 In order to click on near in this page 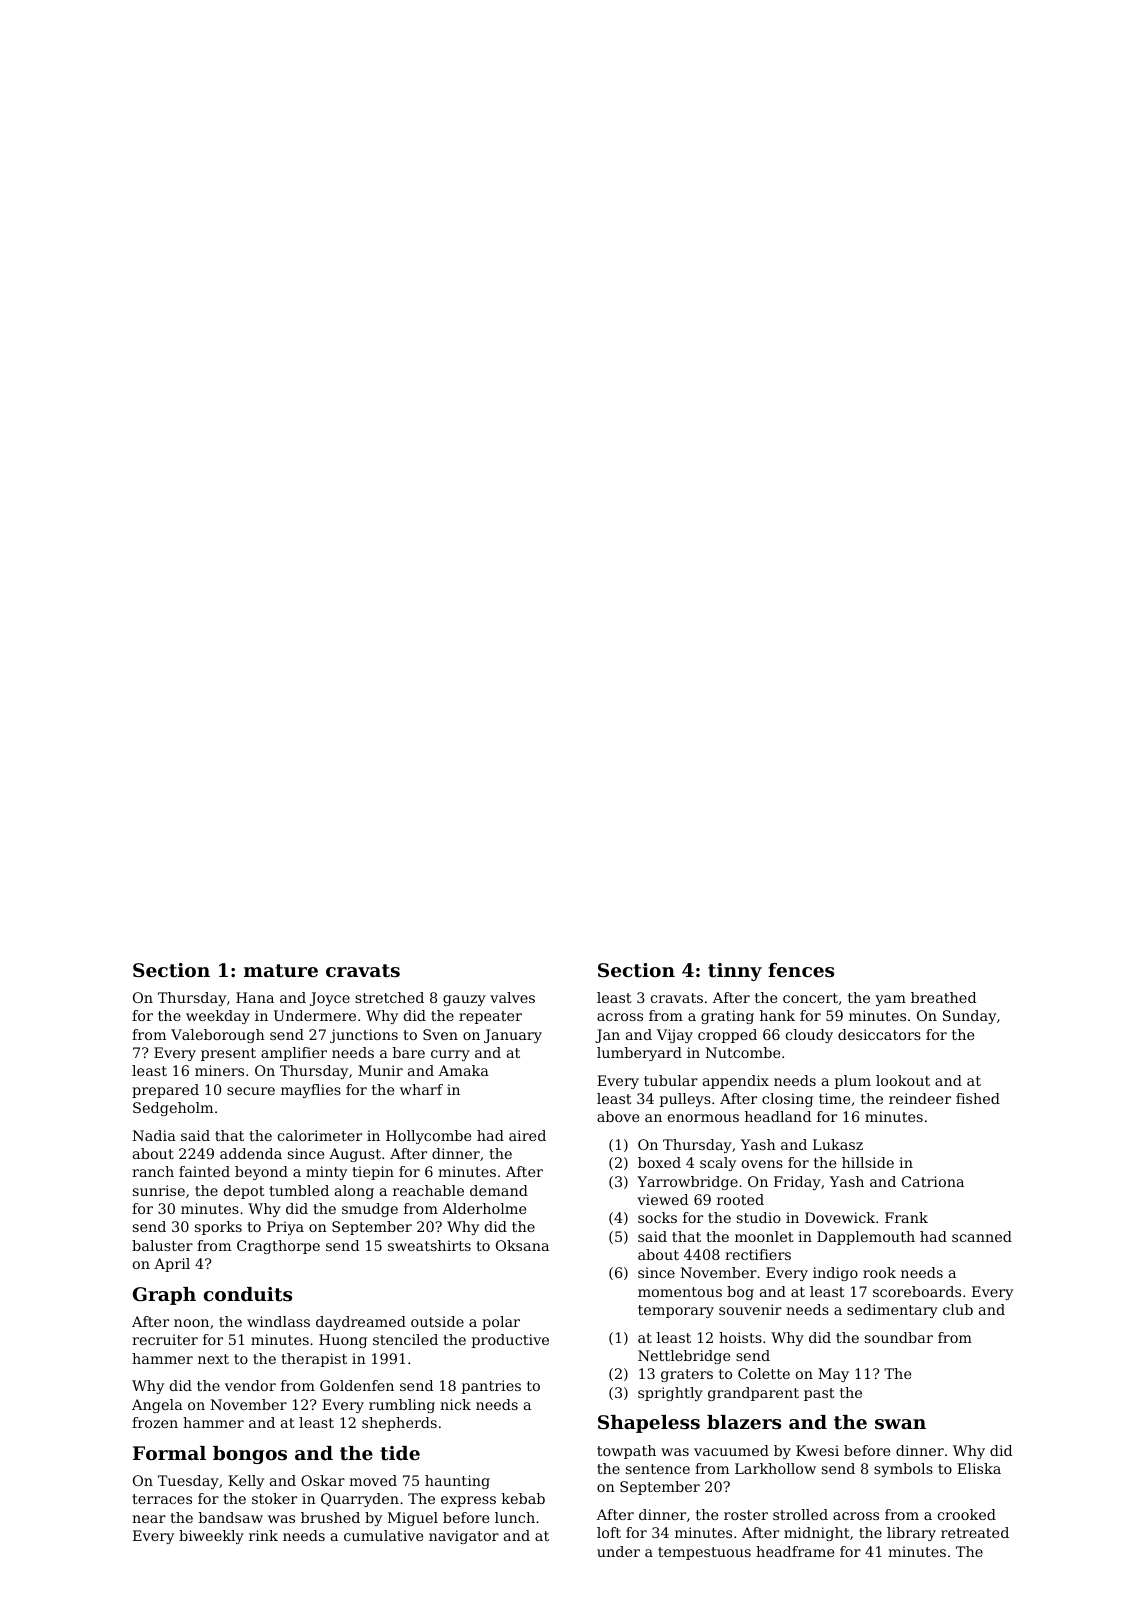, I will do `click(149, 1519)`.
